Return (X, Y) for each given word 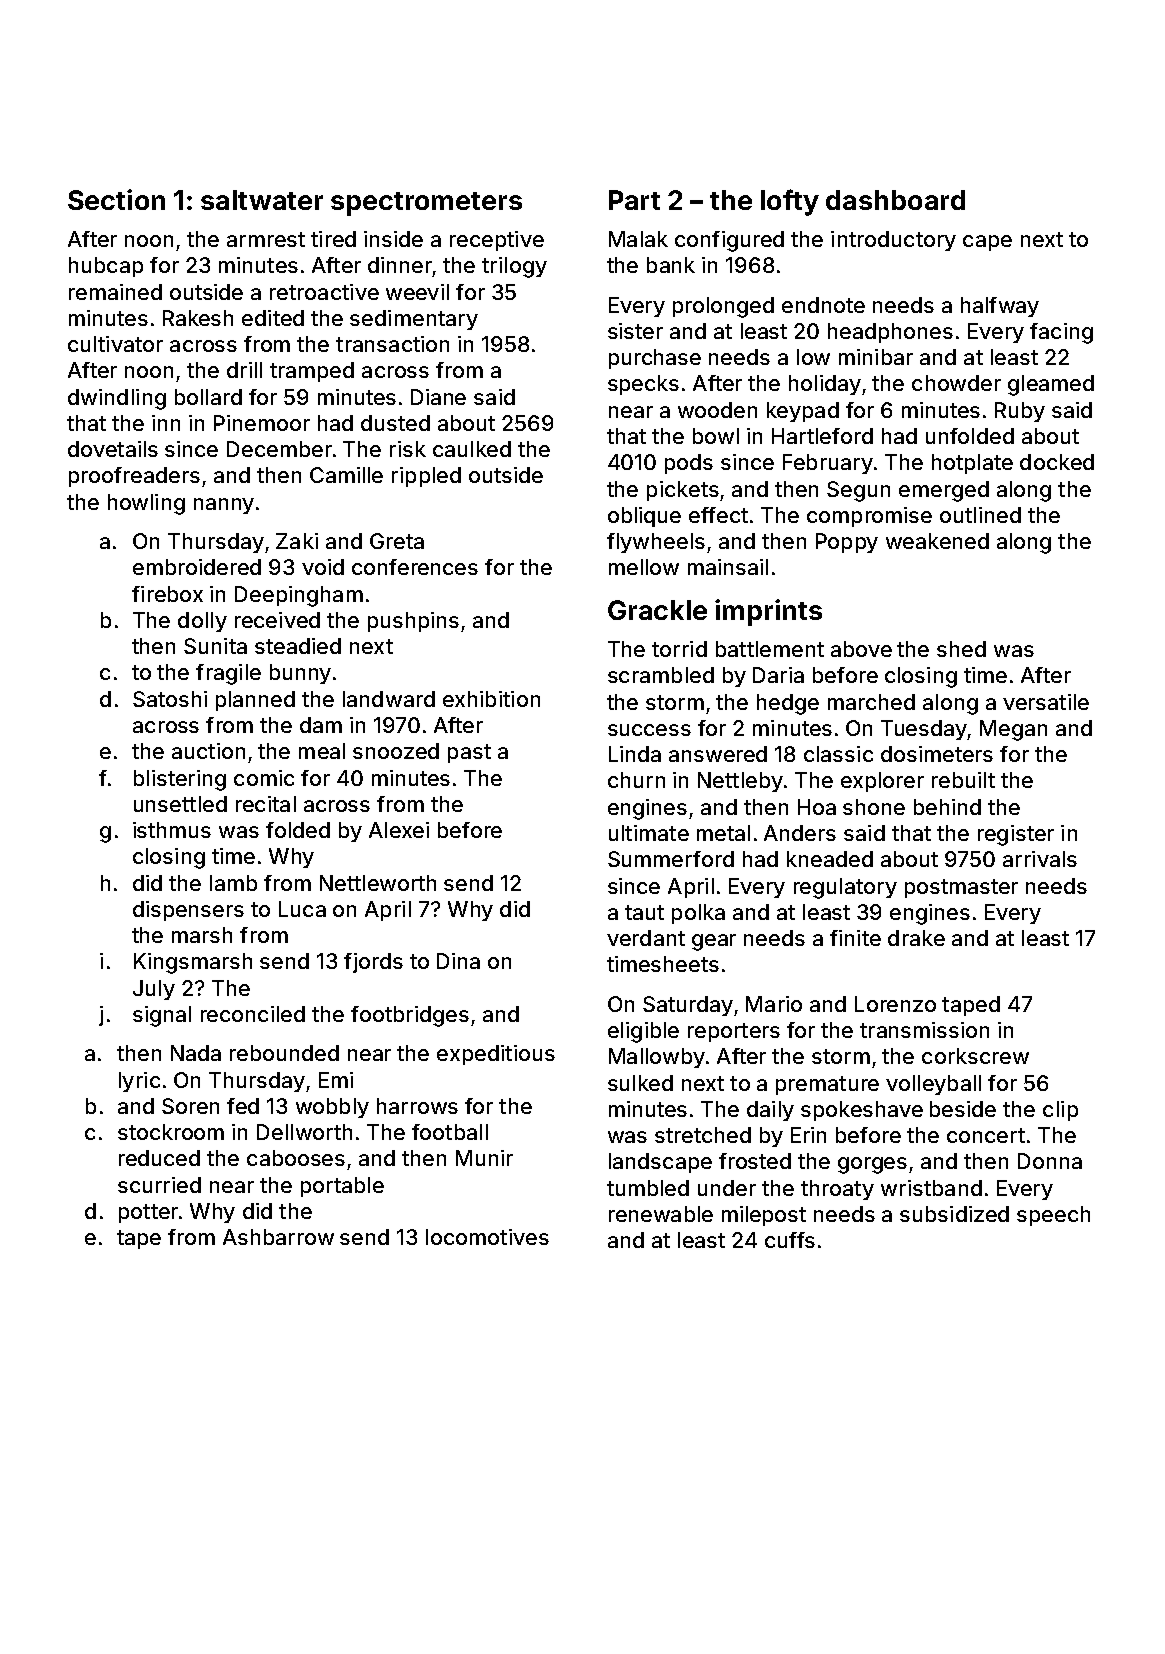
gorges (872, 1165)
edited (273, 318)
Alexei (399, 830)
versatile (1046, 702)
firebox (167, 594)
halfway (1000, 307)
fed (243, 1106)
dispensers (188, 911)
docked (1057, 462)
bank (671, 265)
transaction (392, 344)
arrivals (1040, 859)
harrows (417, 1106)
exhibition (491, 699)
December (279, 449)
